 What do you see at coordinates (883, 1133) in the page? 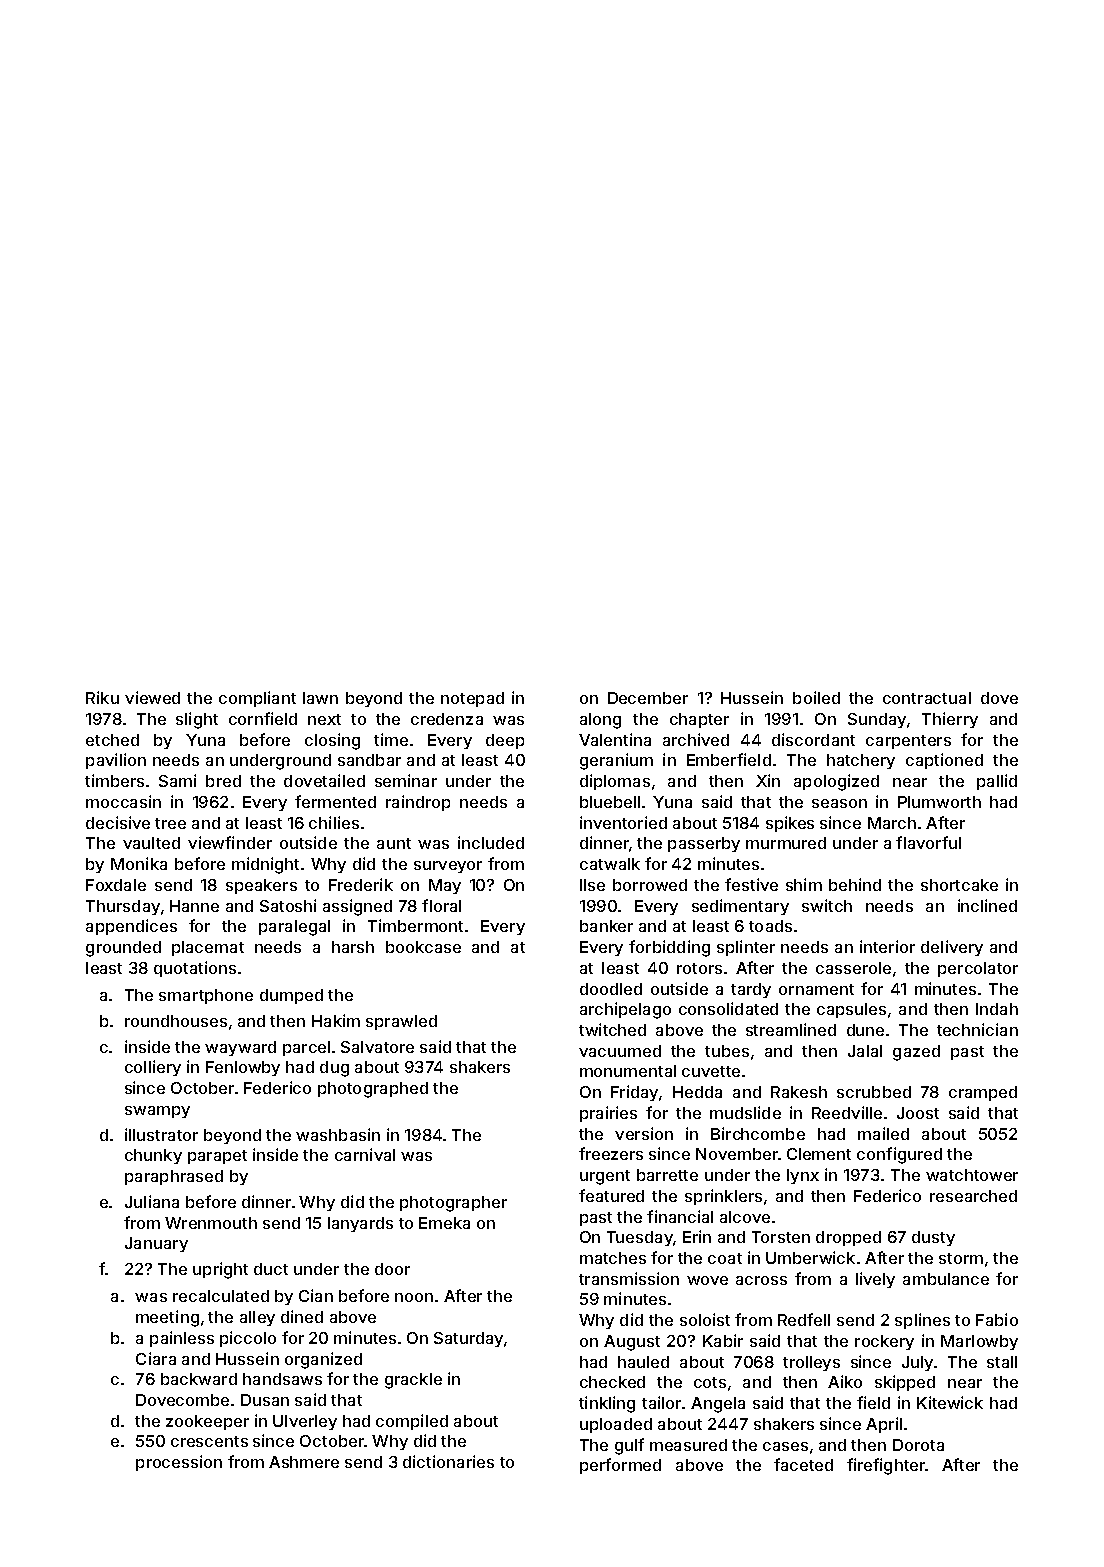
I see `mailed` at bounding box center [883, 1133].
